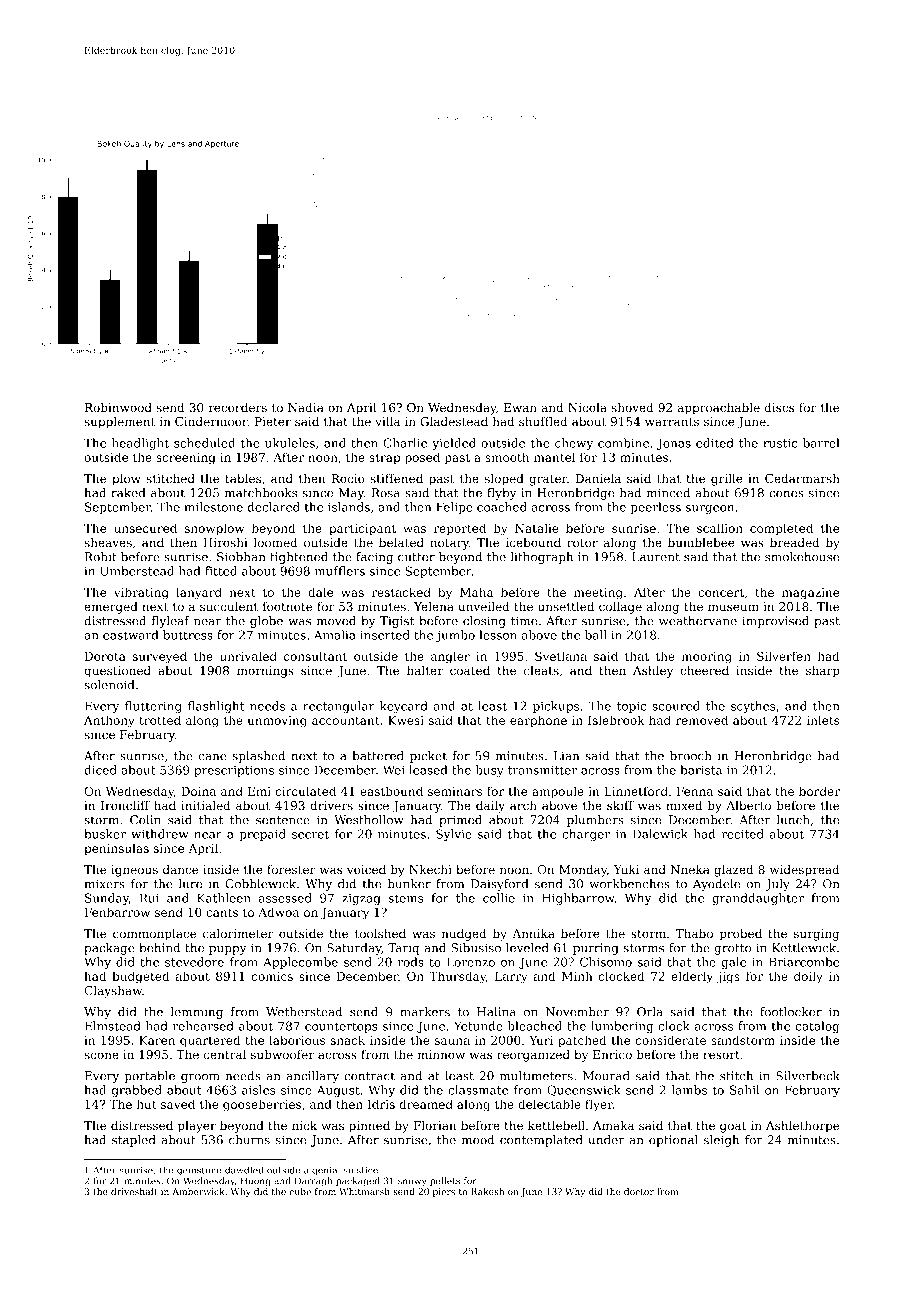 Image resolution: width=924 pixels, height=1314 pixels. I want to click on vibrating, so click(141, 593).
